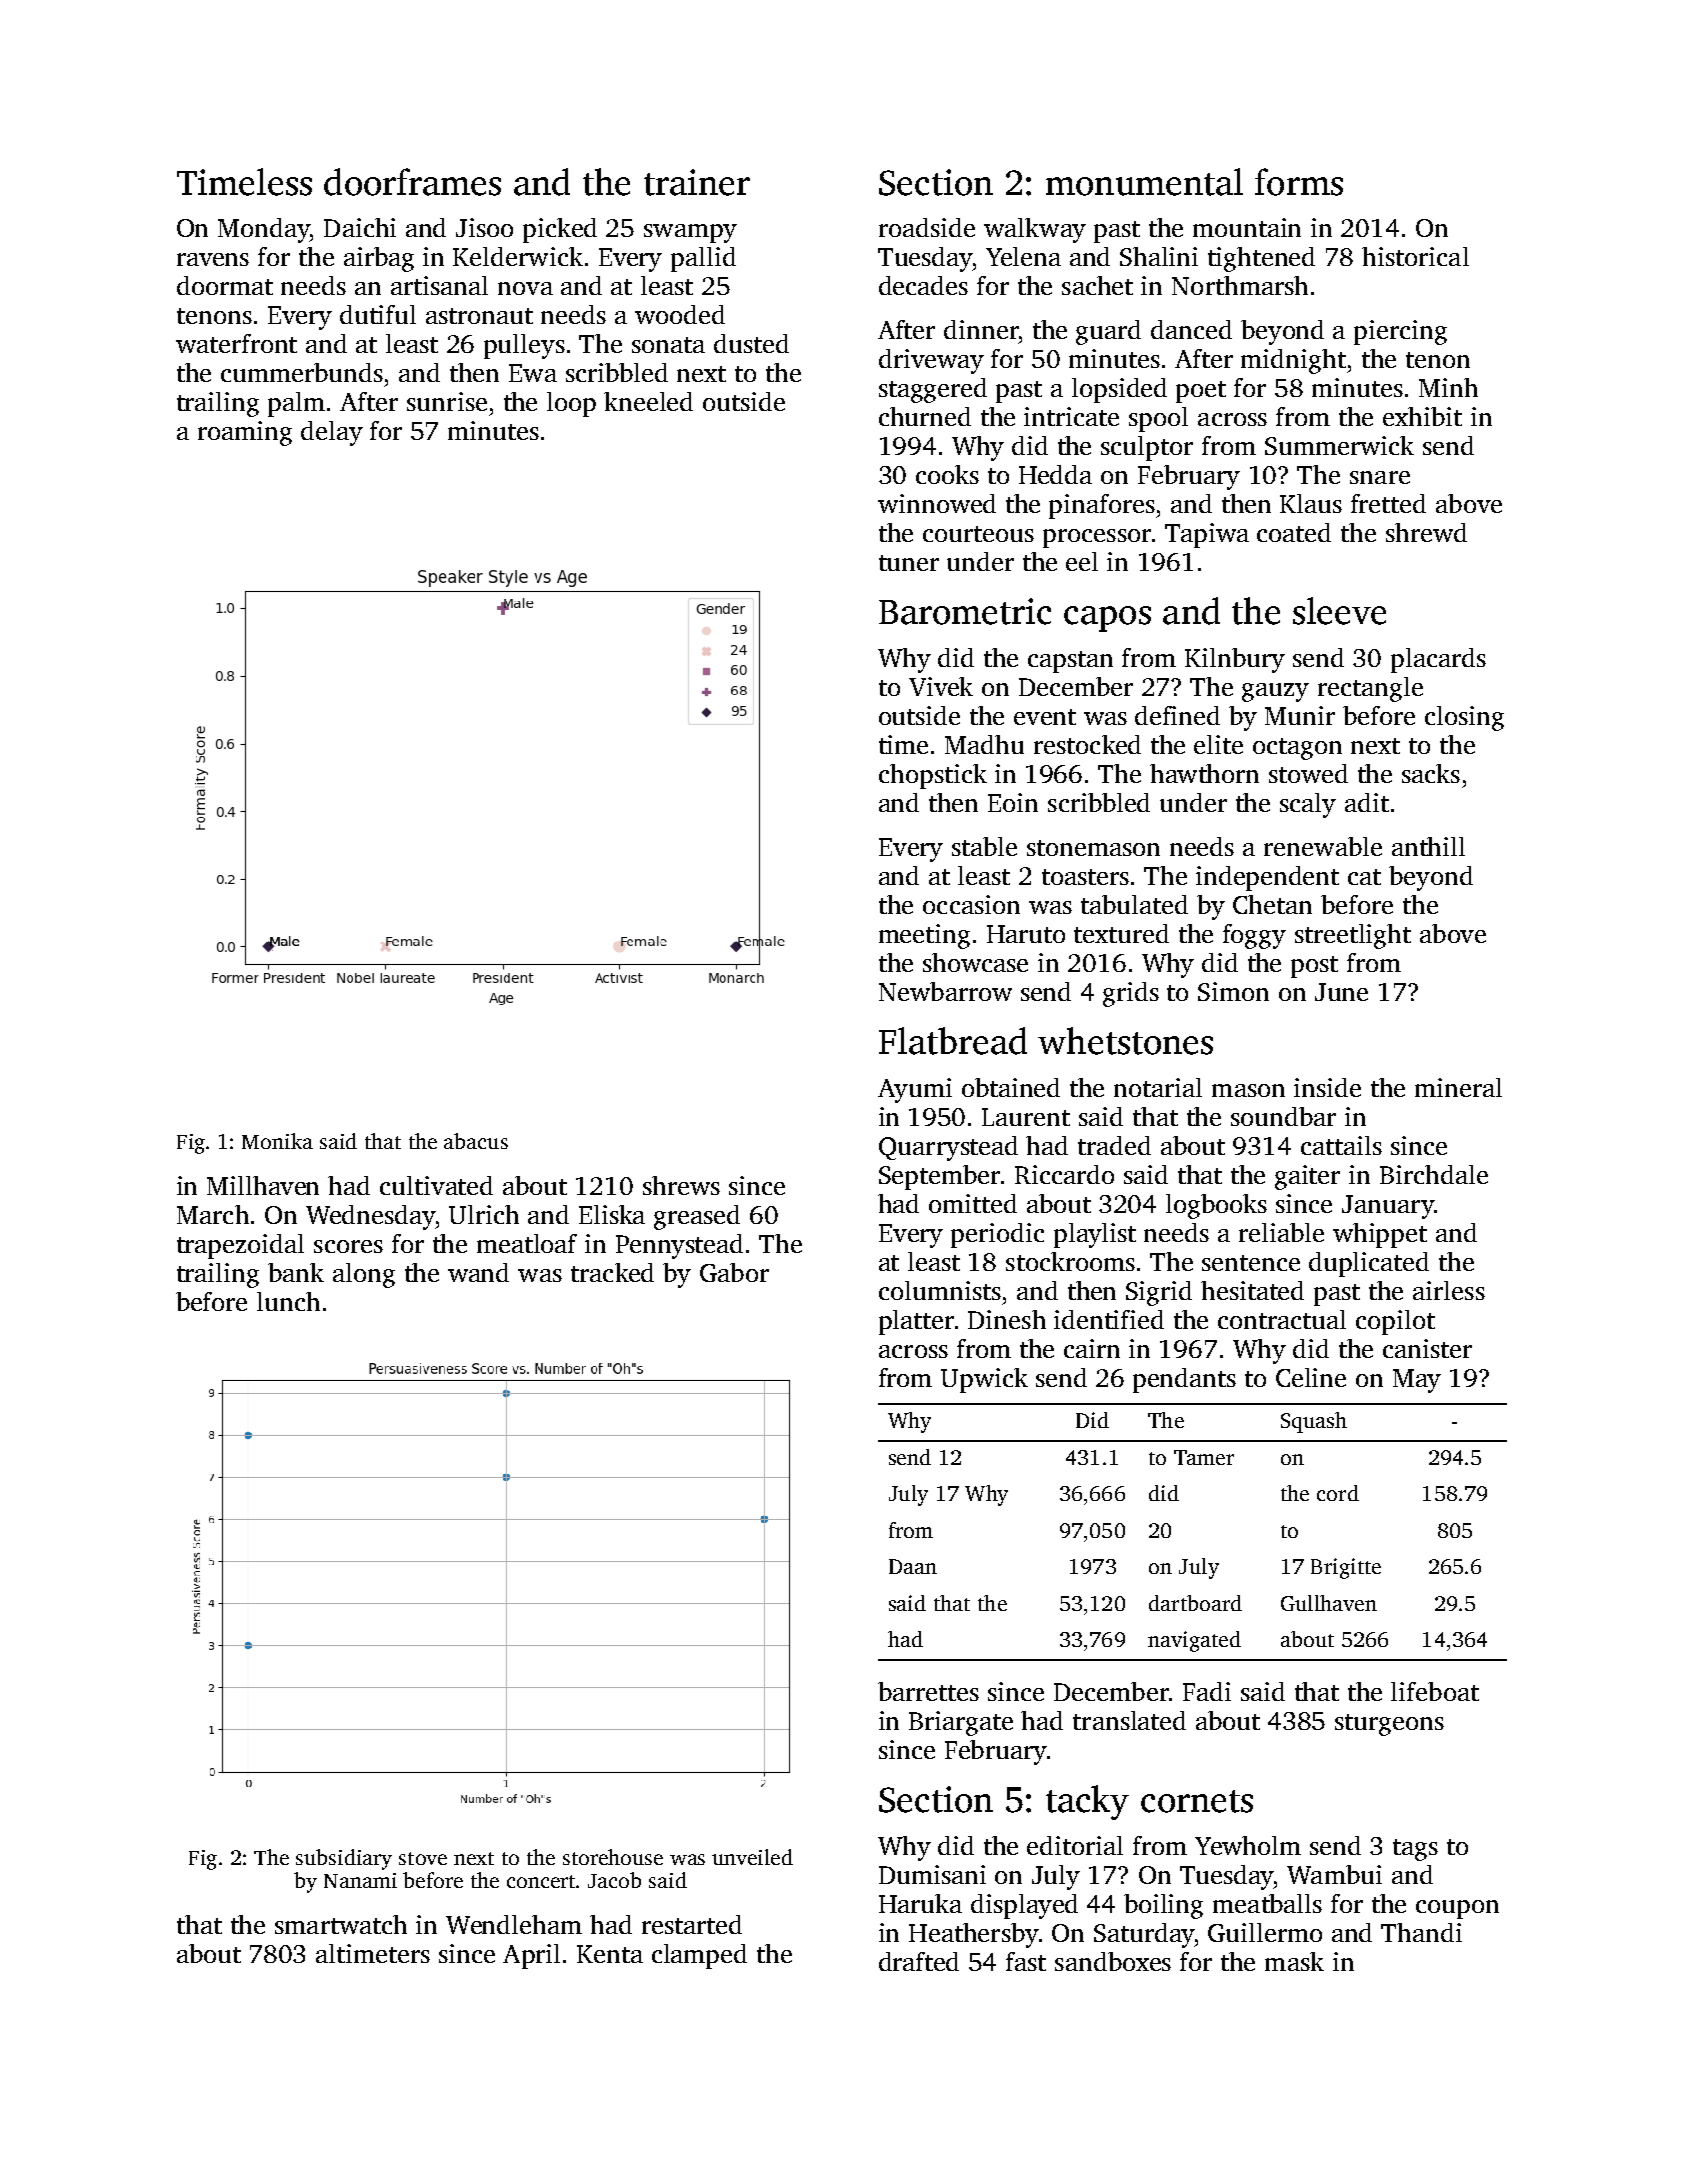  I want to click on driveway, so click(931, 361).
